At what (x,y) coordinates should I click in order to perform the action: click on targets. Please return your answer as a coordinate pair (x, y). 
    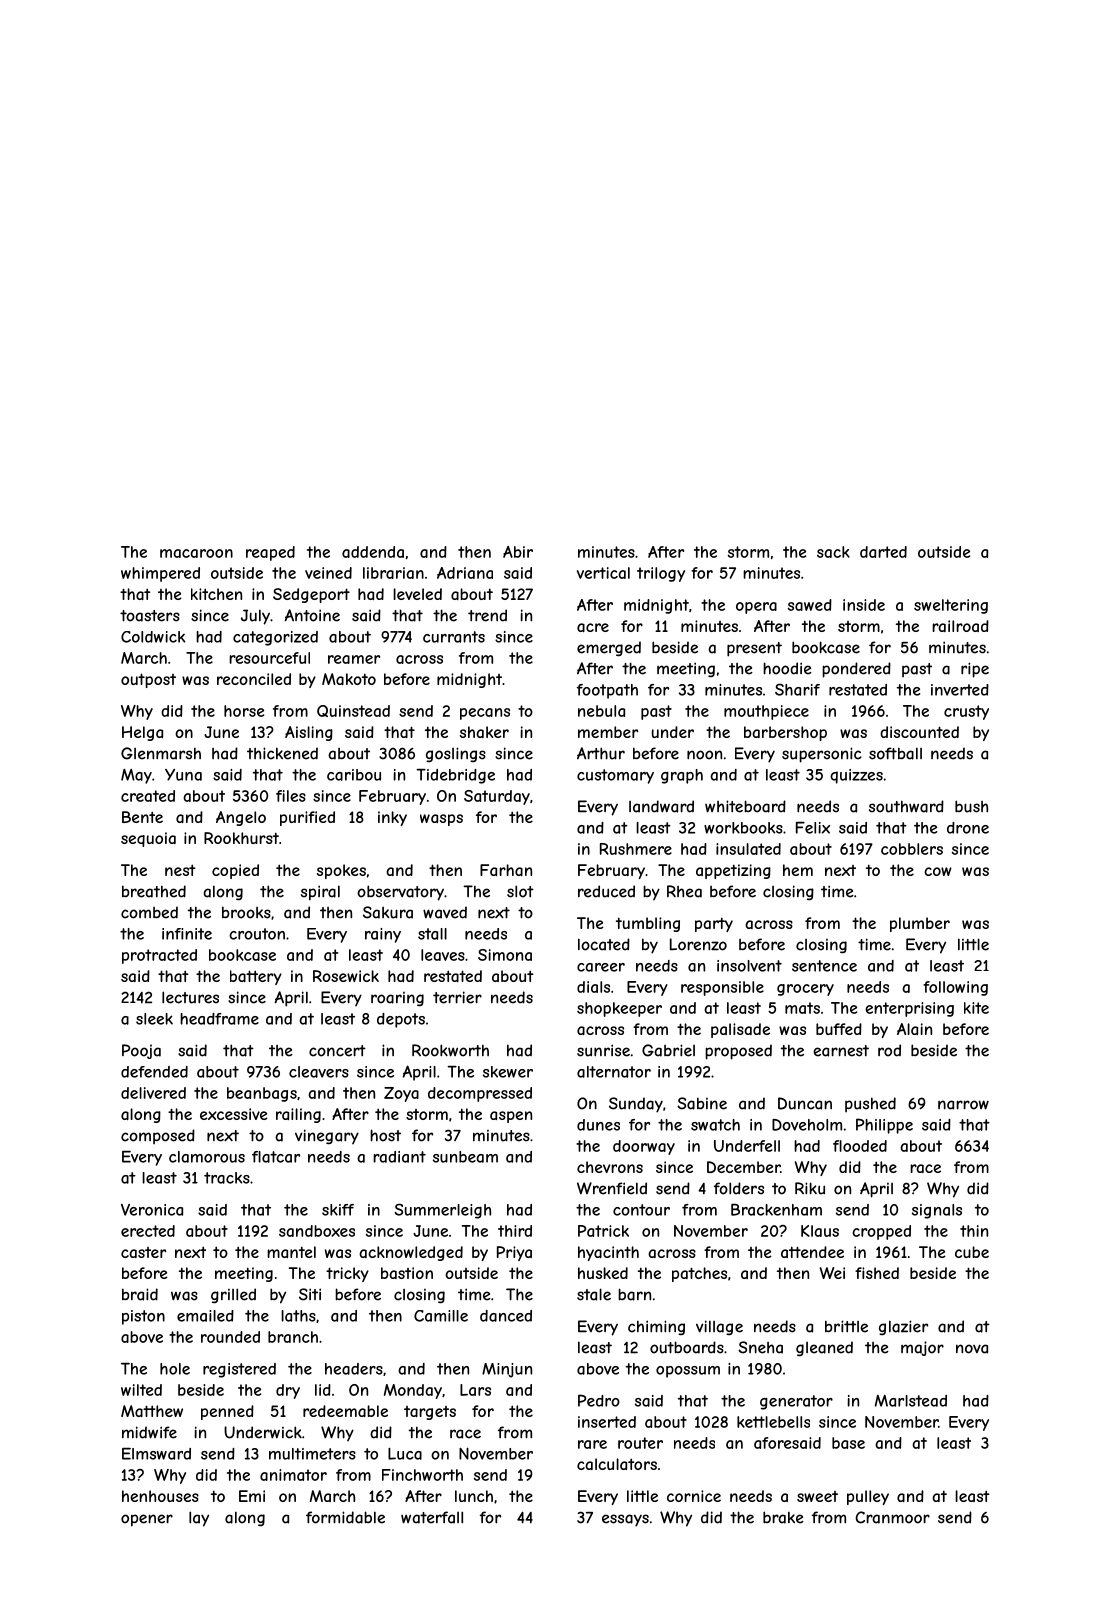
    Looking at the image, I should click on (430, 1413).
